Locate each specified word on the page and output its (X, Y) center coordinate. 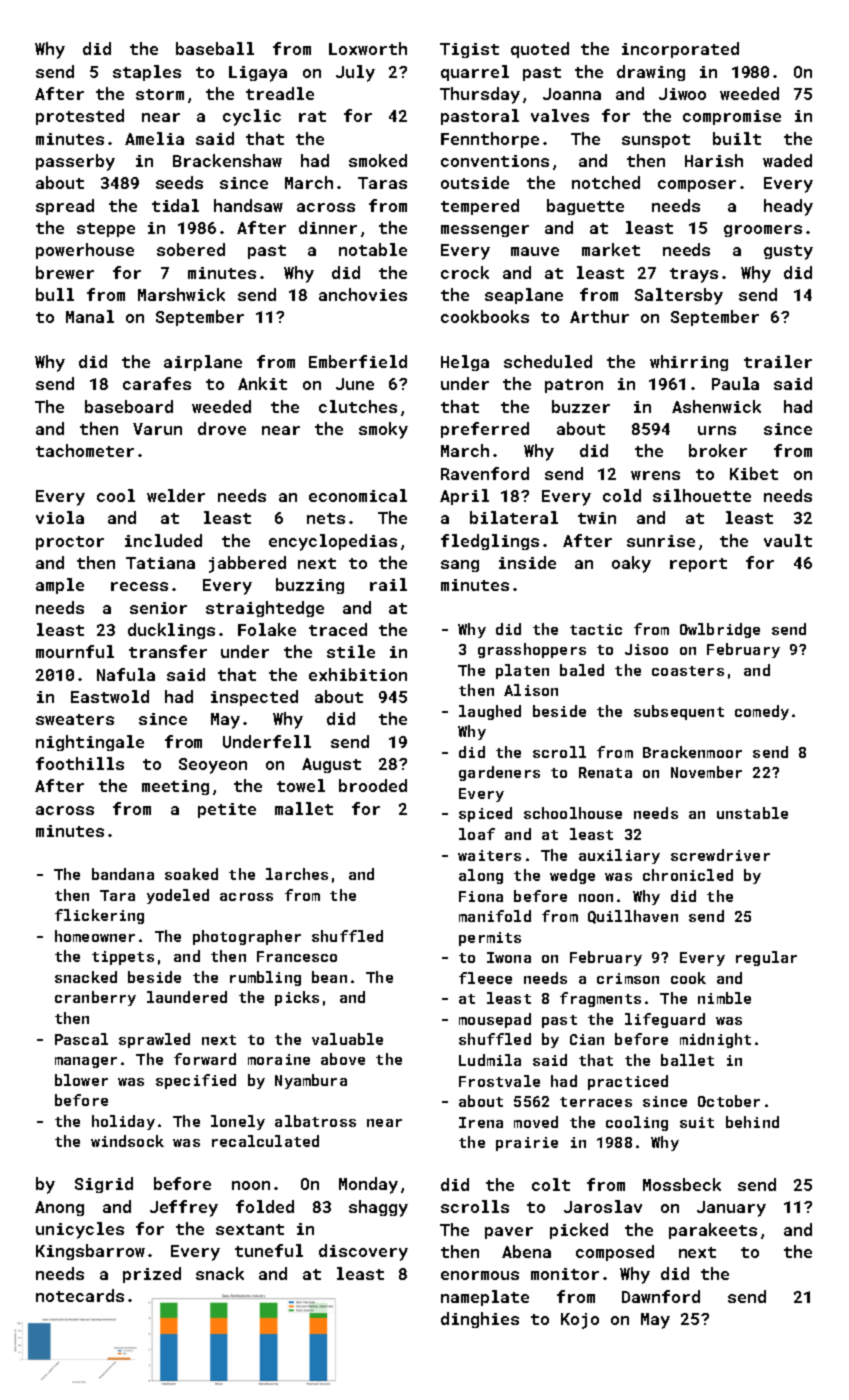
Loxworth (368, 48)
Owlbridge (720, 630)
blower (81, 1080)
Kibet (754, 473)
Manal (90, 316)
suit (697, 1122)
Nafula (126, 674)
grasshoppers (532, 650)
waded (787, 160)
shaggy (378, 1208)
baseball (215, 48)
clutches (358, 406)
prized (152, 1275)
